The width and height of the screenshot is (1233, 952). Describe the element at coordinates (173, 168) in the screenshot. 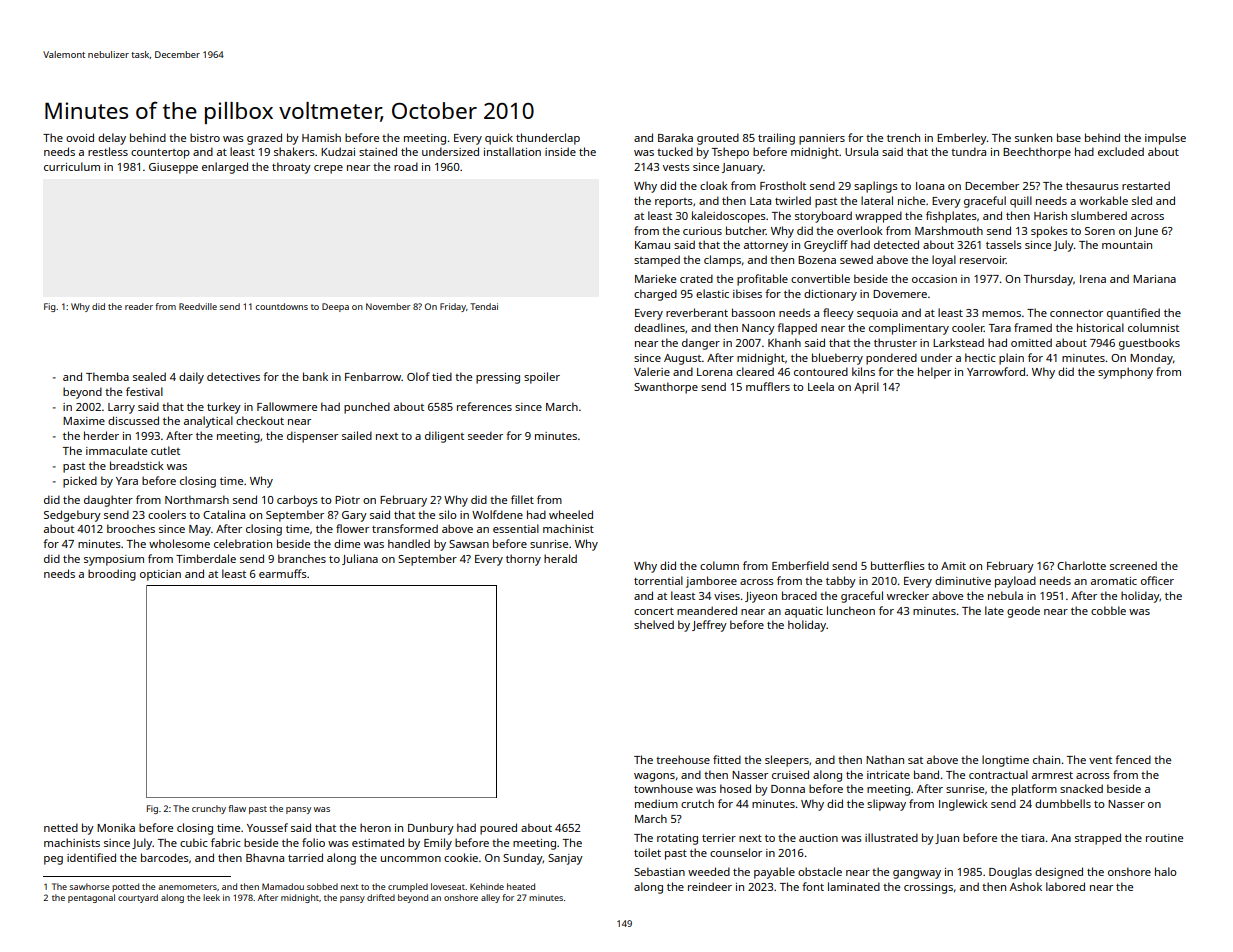

I see `Giuseppe` at that location.
